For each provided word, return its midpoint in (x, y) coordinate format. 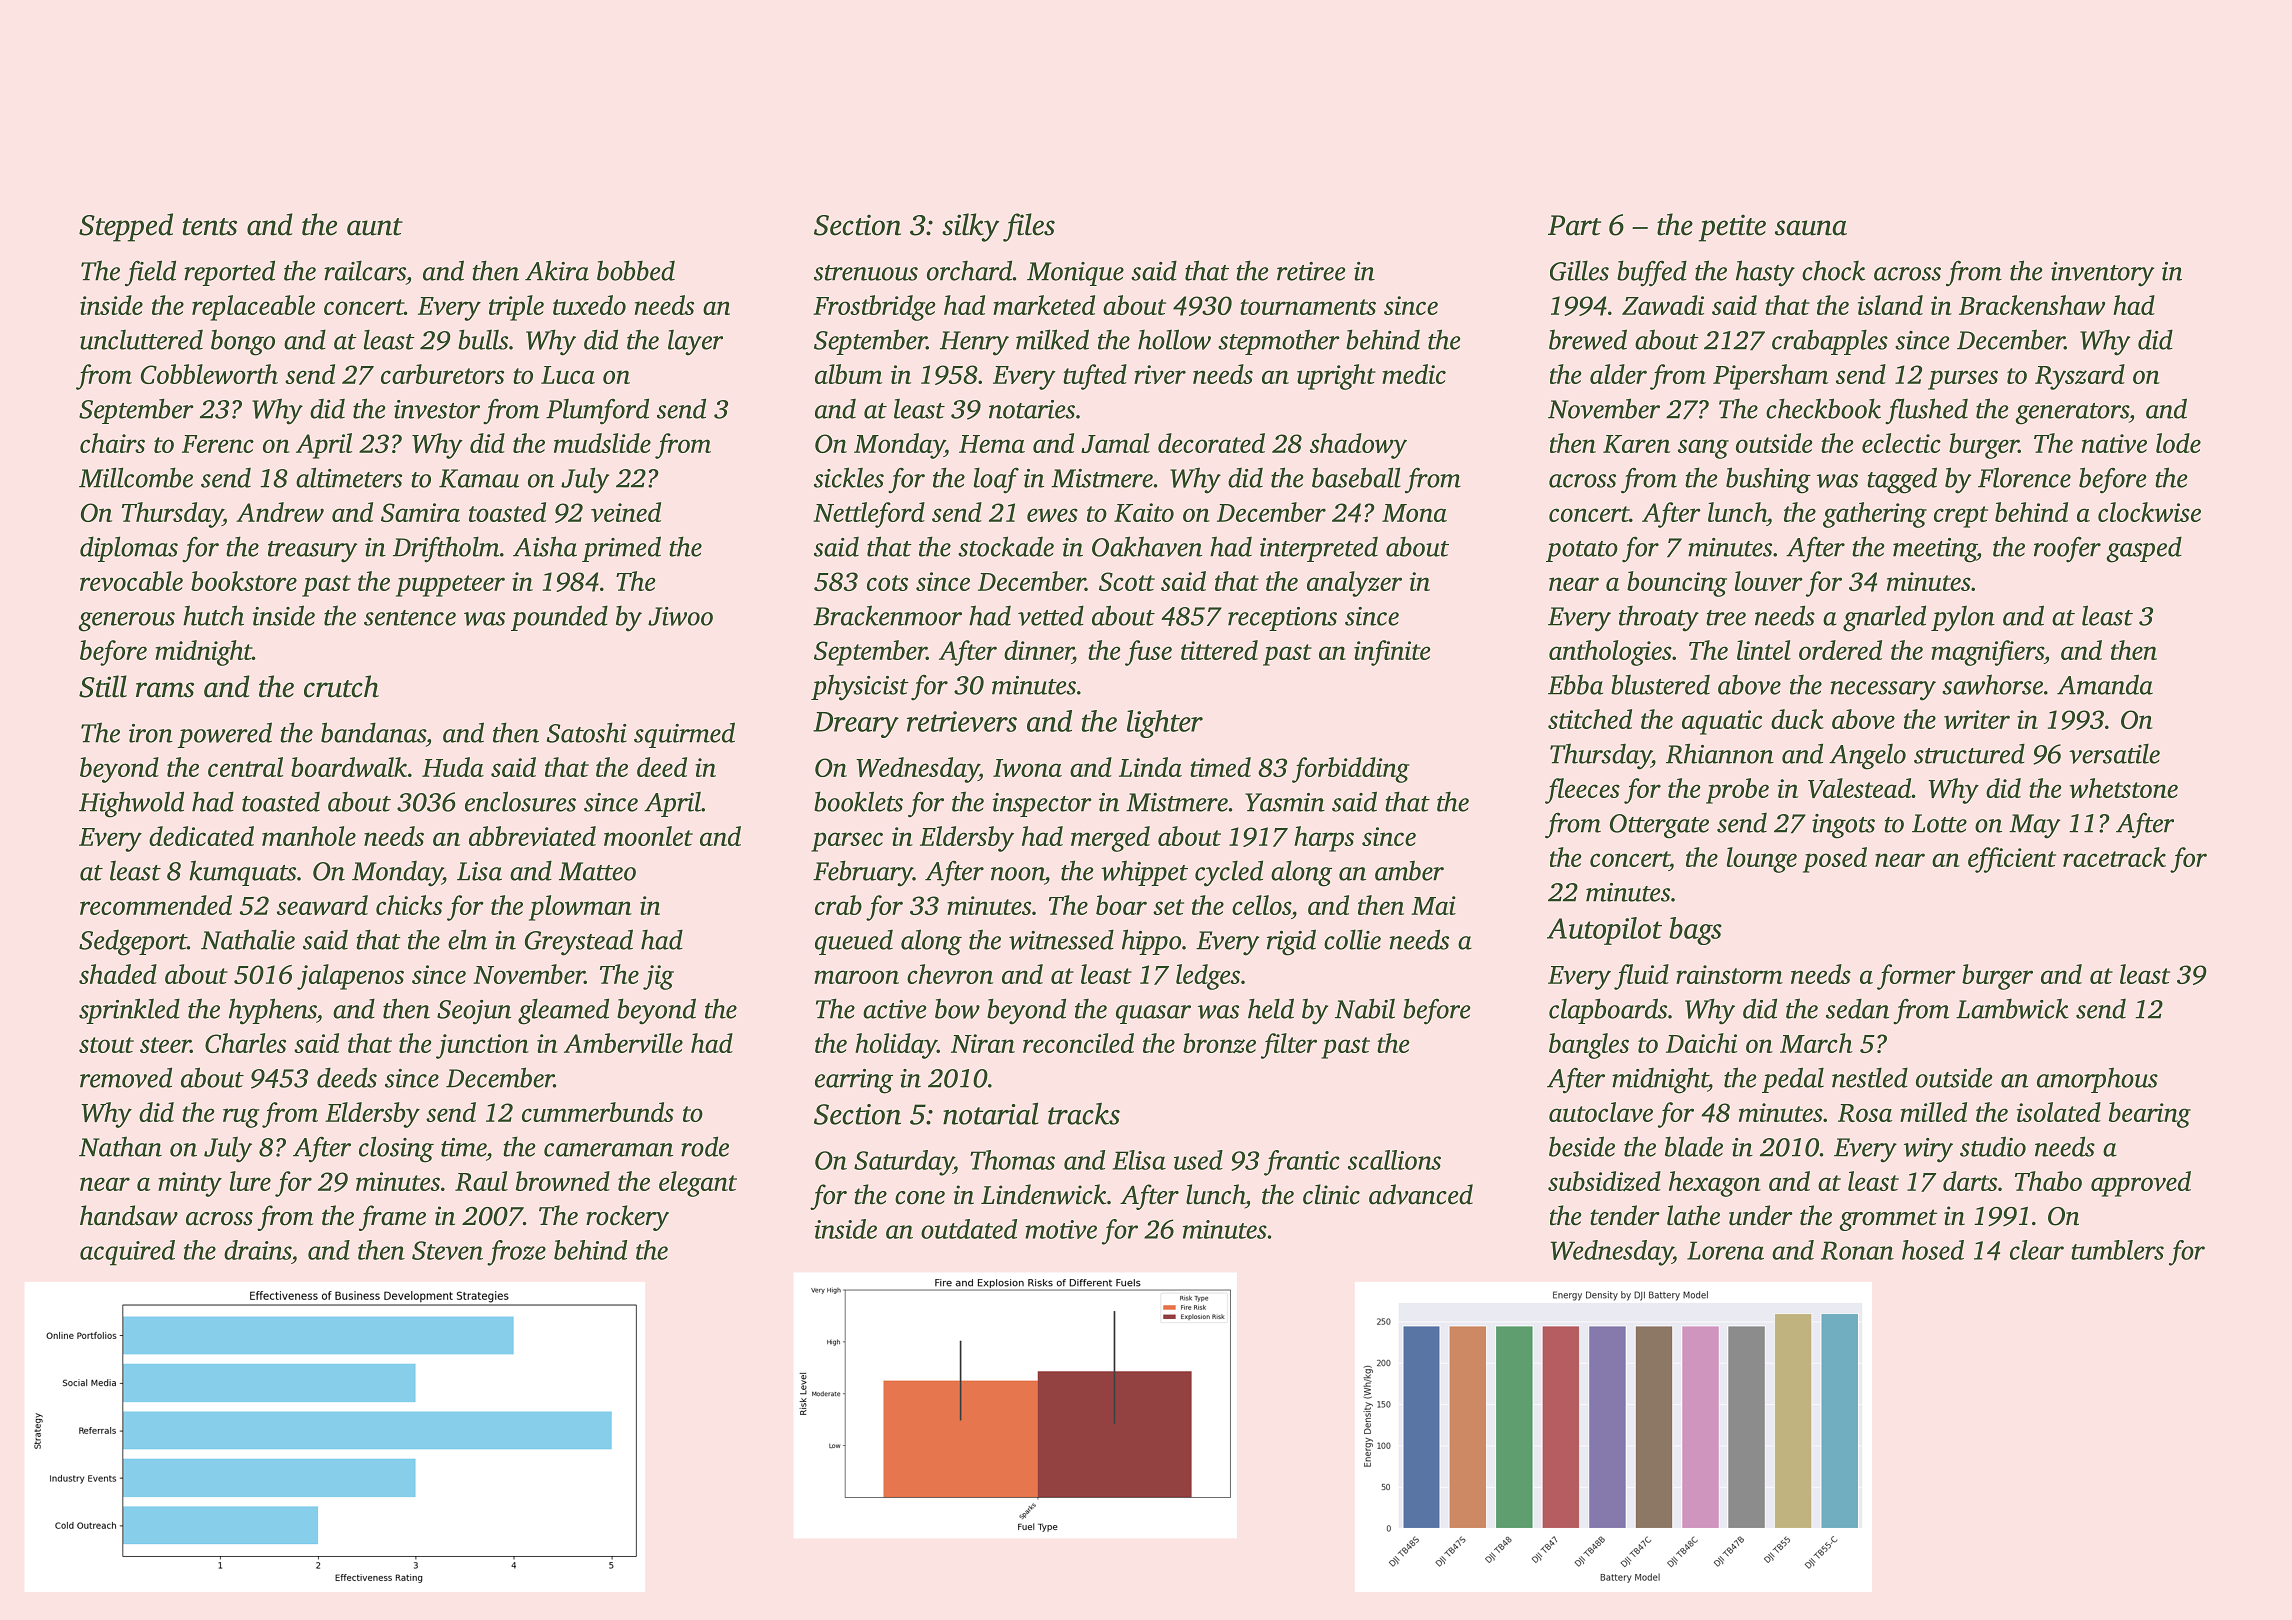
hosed (1933, 1250)
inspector (1042, 805)
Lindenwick (1043, 1194)
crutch (341, 686)
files (1029, 227)
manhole (309, 836)
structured (1969, 753)
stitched (1590, 719)
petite (1732, 228)
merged (1110, 839)
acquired (127, 1253)
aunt (375, 227)
